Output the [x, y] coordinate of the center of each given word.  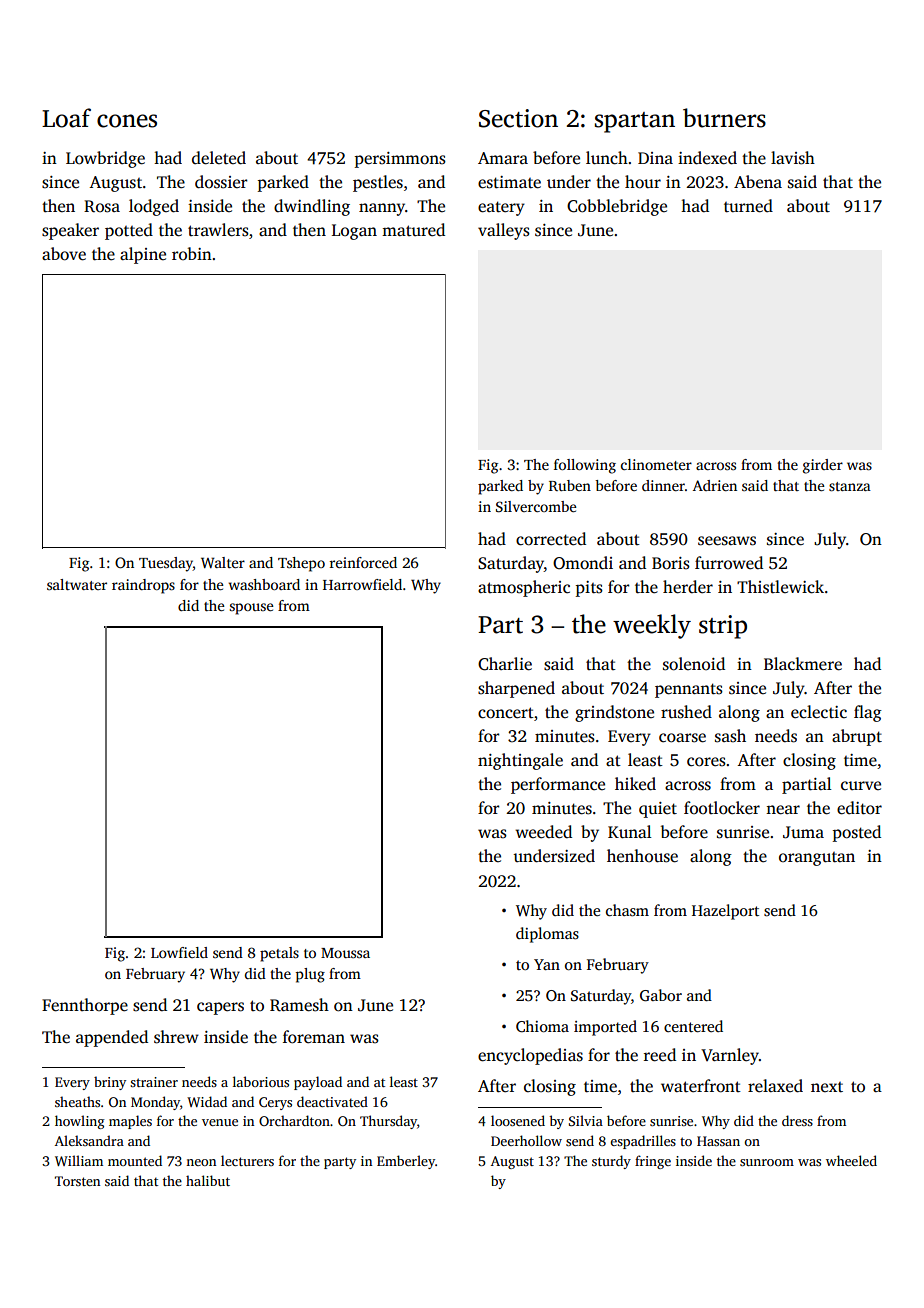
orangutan [817, 859]
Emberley [406, 1162]
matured [413, 230]
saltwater [77, 584]
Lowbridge [105, 159]
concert [506, 713]
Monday [155, 1103]
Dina [655, 158]
